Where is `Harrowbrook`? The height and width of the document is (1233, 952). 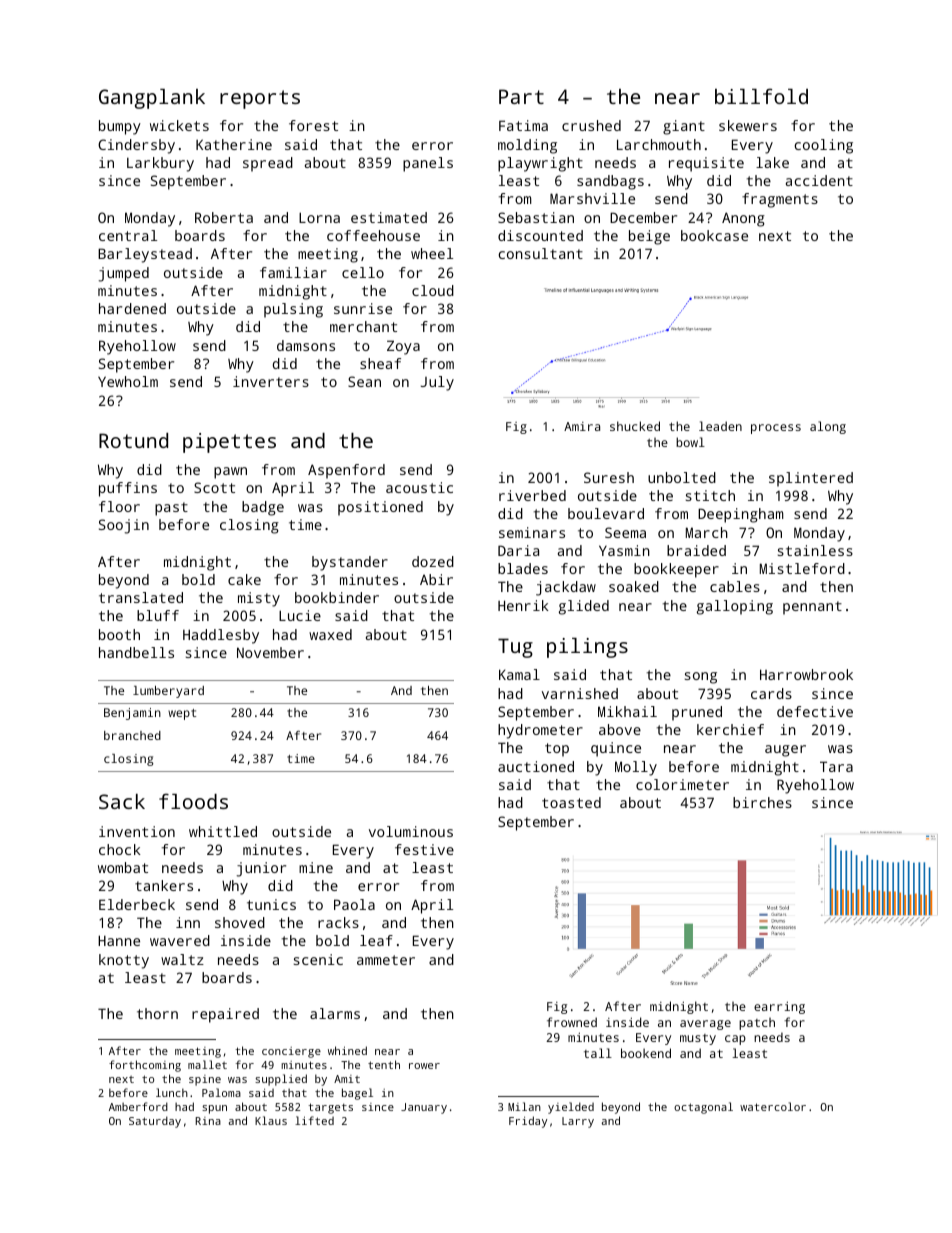
Harrowbrook is located at coordinates (806, 674).
